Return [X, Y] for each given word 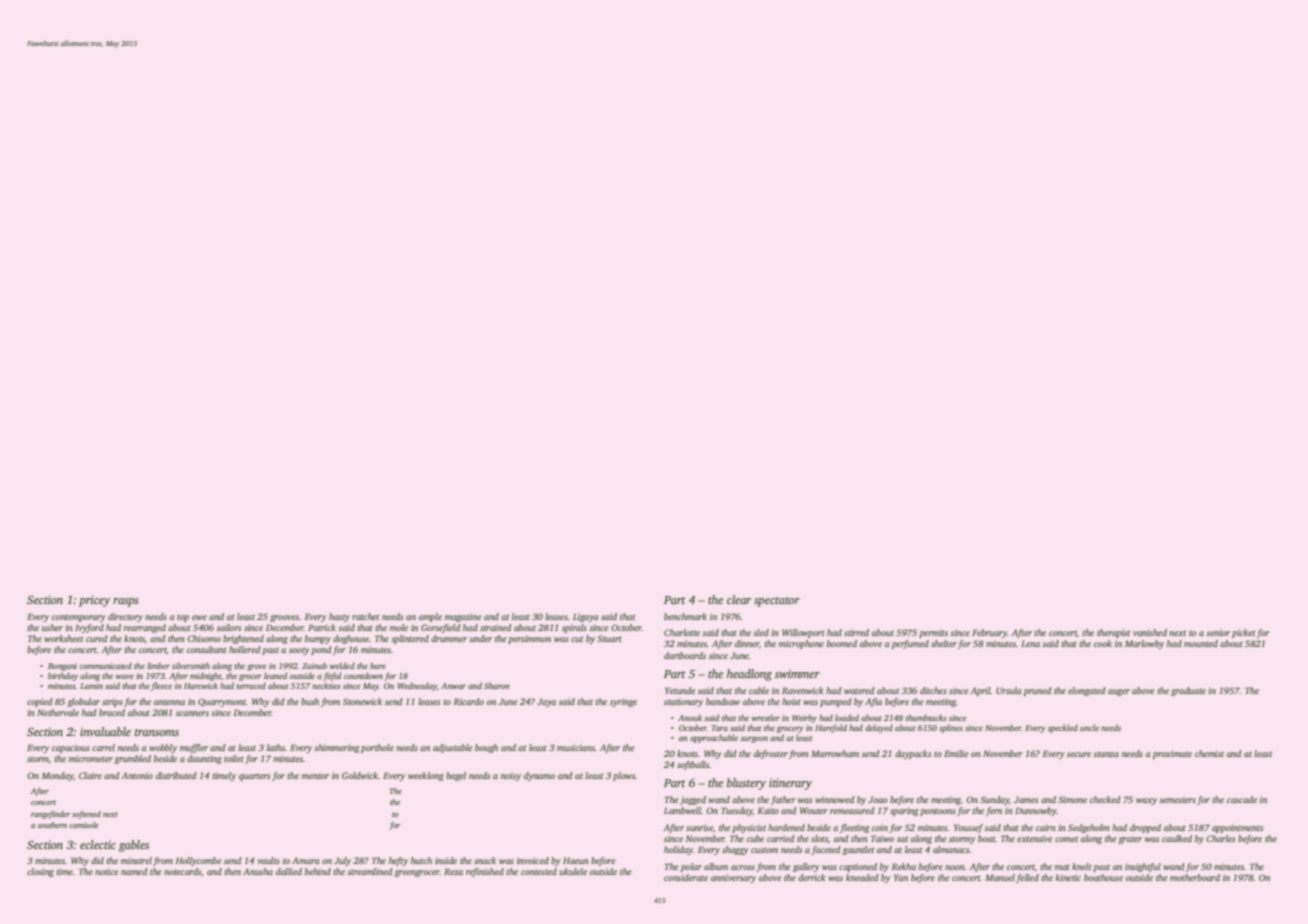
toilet [234, 758]
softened [86, 815]
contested [539, 871]
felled [1027, 878]
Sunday [994, 800]
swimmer [797, 674]
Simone [1072, 799]
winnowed [835, 799]
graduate [1188, 691]
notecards [182, 871]
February [989, 633]
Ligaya [585, 617]
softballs [693, 765]
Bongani [62, 667]
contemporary [79, 618]
